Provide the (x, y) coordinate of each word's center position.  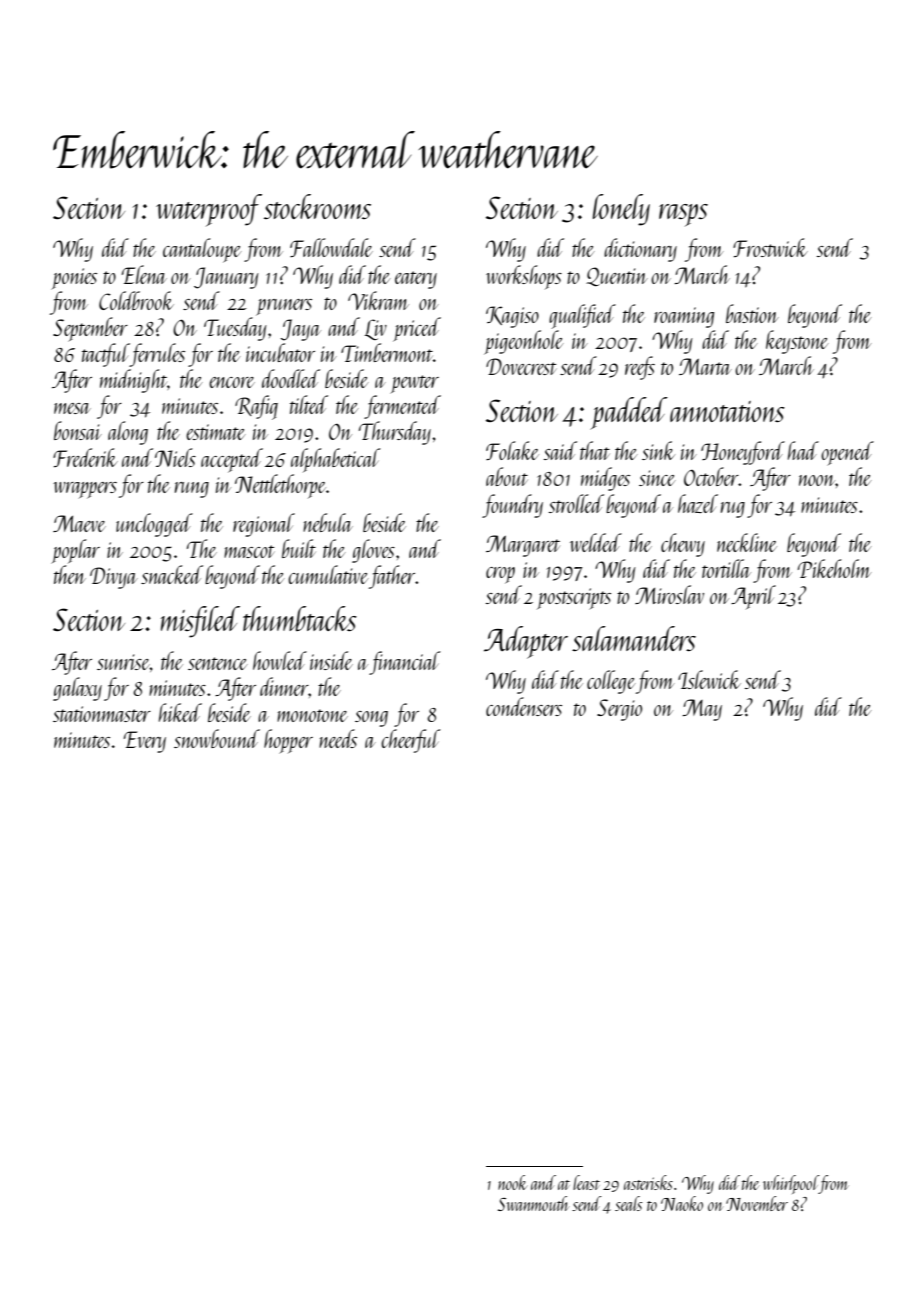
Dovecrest (521, 366)
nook (512, 1182)
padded (629, 413)
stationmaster (102, 714)
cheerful (411, 741)
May (702, 710)
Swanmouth (533, 1203)
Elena (144, 274)
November (757, 1203)
